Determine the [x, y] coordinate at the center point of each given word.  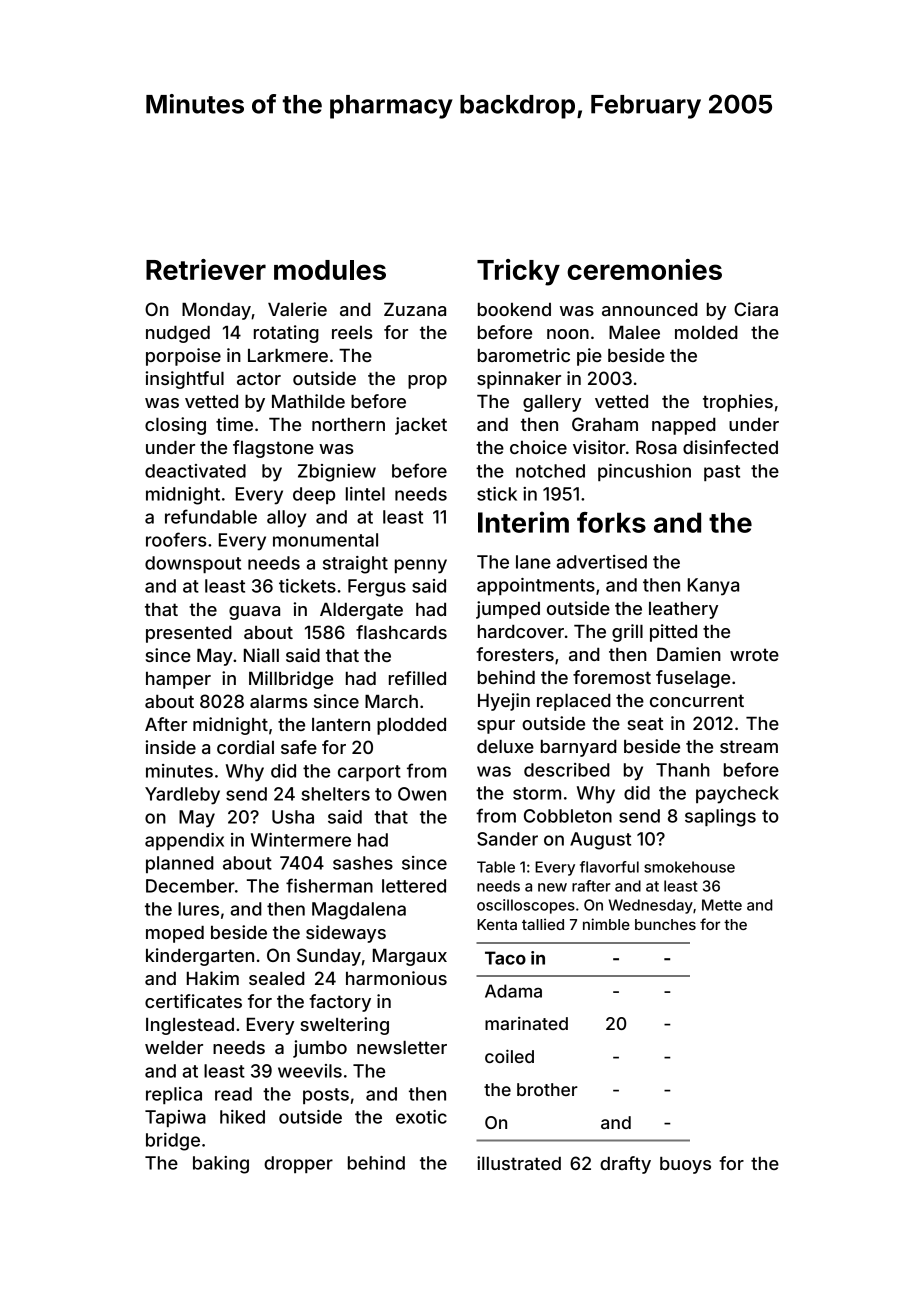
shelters [335, 794]
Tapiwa [175, 1118]
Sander [507, 839]
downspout [193, 564]
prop [427, 382]
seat [645, 723]
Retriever [206, 269]
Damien [689, 654]
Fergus [377, 588]
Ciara [756, 309]
